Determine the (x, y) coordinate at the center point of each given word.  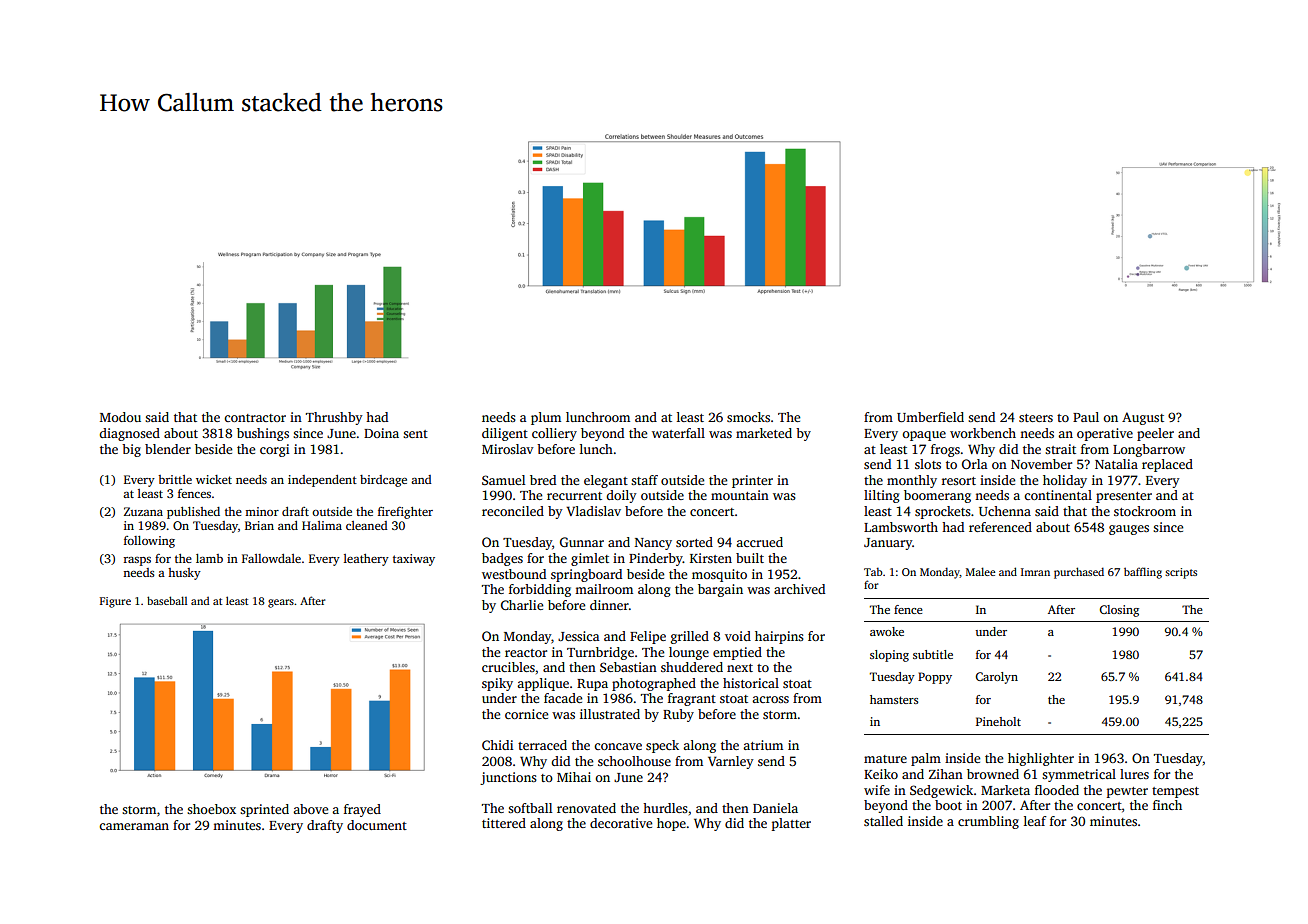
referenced (1000, 527)
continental (1058, 495)
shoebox (211, 809)
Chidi (497, 745)
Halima (322, 525)
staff (644, 480)
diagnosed (129, 434)
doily (621, 496)
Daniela (775, 808)
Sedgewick (941, 791)
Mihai (574, 777)
